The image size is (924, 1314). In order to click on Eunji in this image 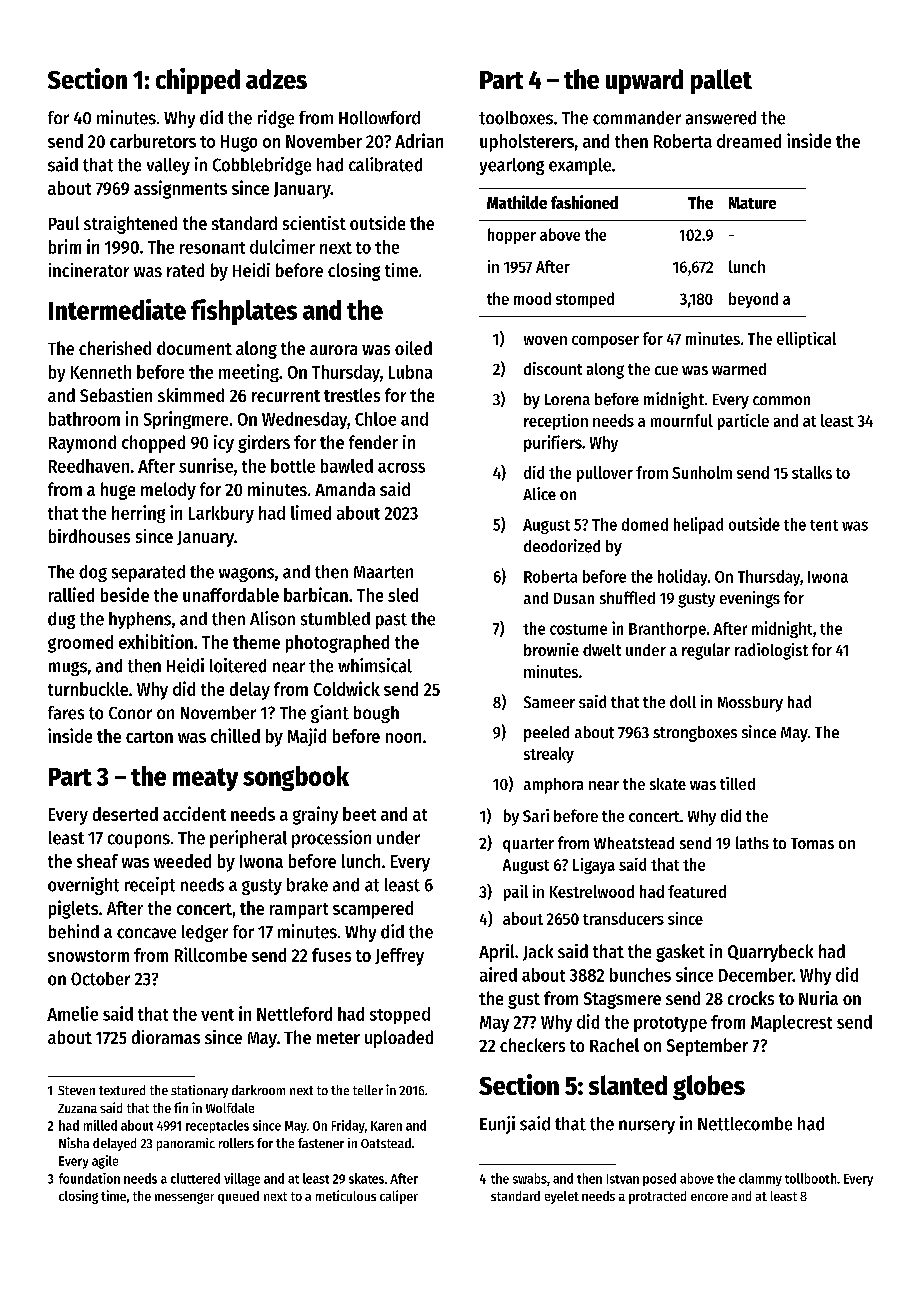, I will do `click(497, 1125)`.
